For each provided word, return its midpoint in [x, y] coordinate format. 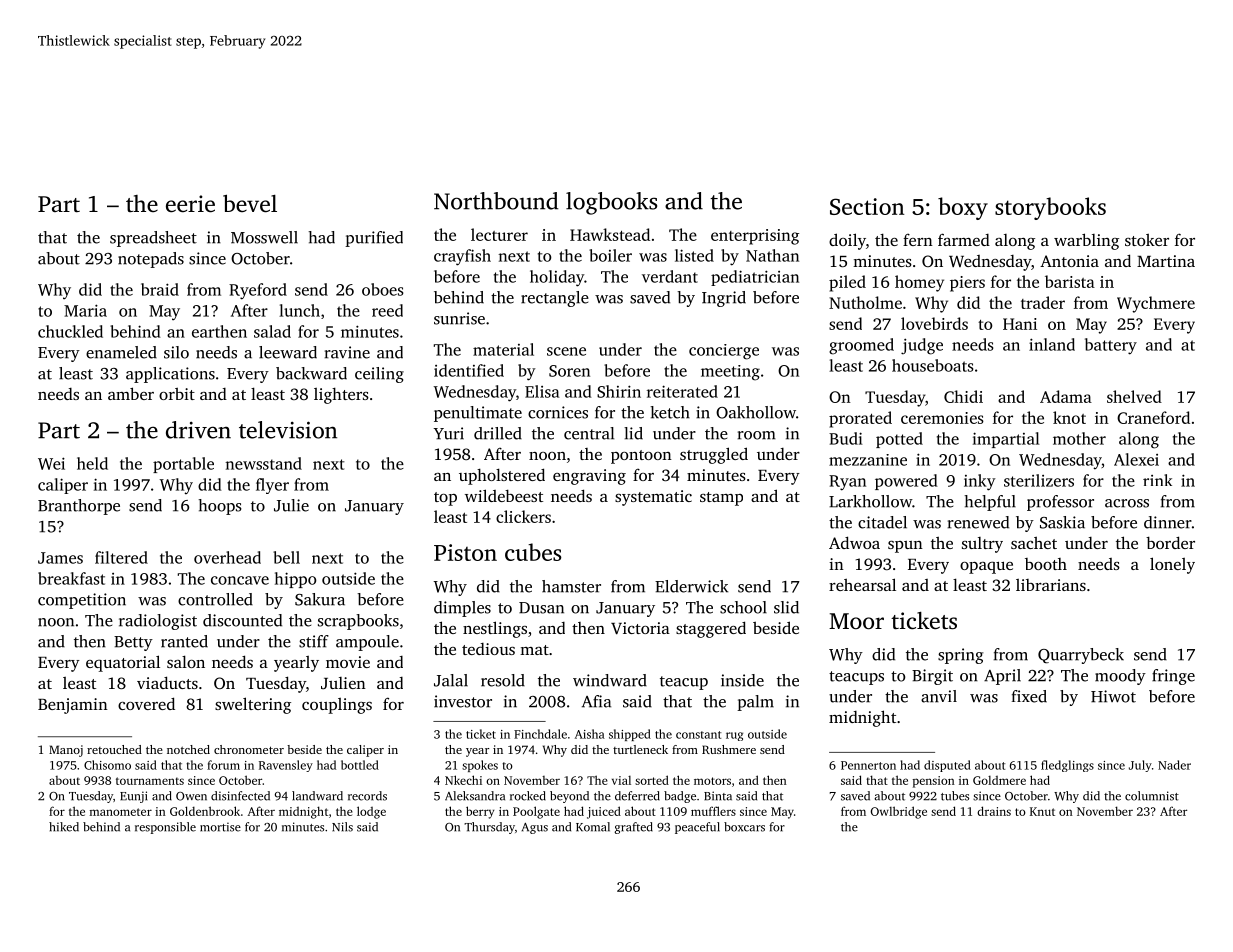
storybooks [1050, 208]
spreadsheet [153, 239]
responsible [165, 828]
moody [1120, 677]
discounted [242, 620]
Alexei [1136, 459]
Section [867, 206]
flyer [272, 486]
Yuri [448, 433]
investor [463, 701]
